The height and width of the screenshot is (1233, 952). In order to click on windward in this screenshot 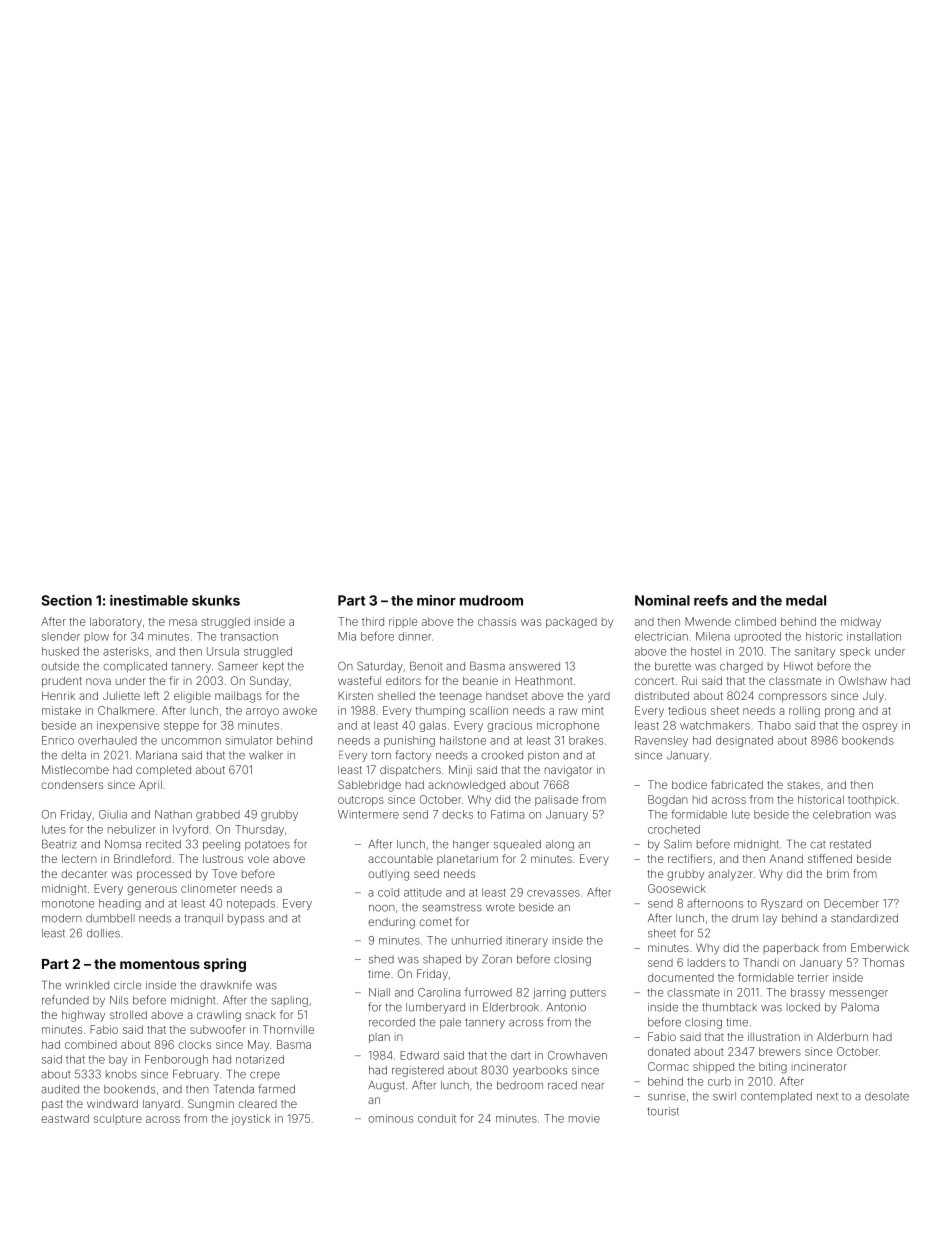, I will do `click(112, 1103)`.
